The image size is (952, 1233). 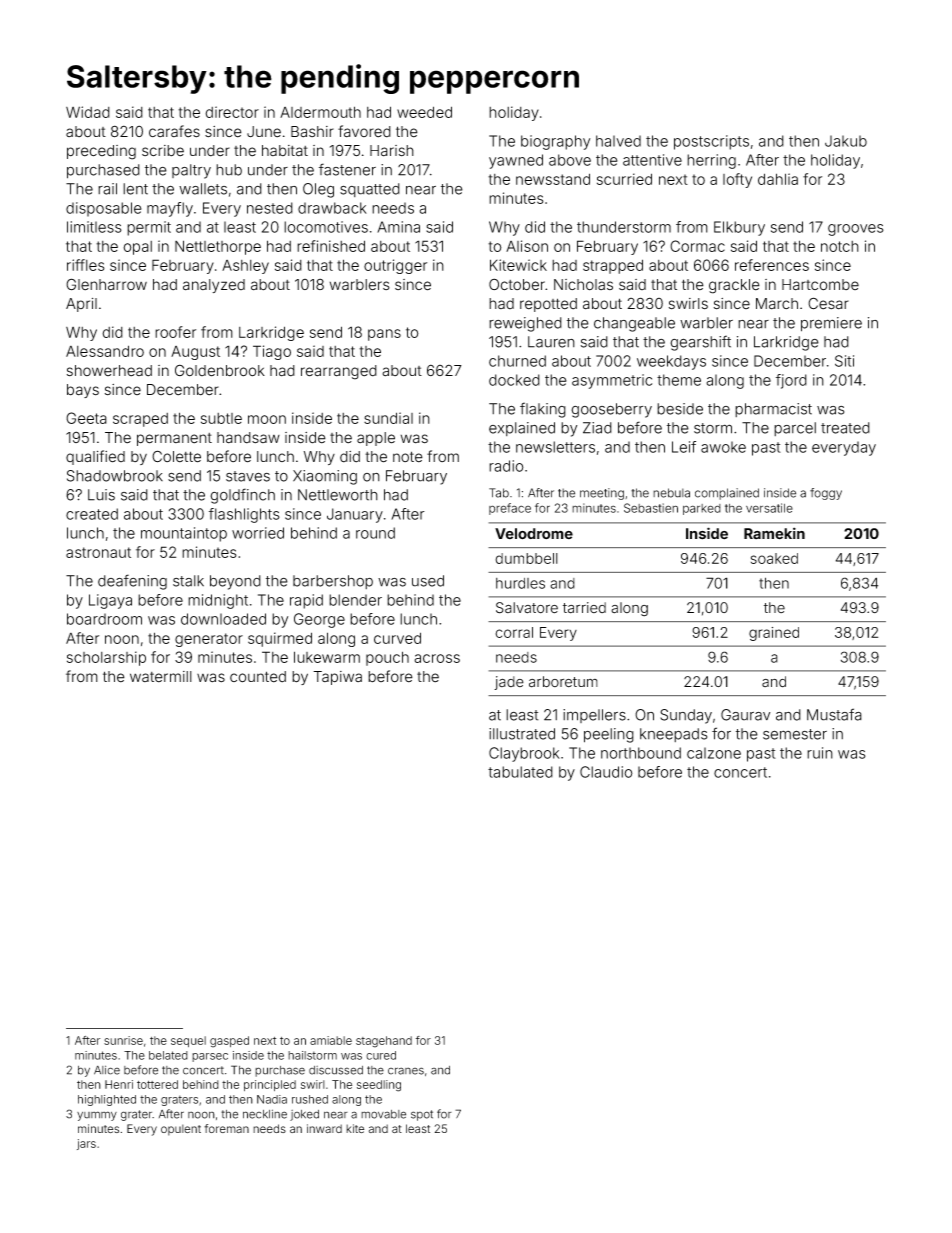 What do you see at coordinates (606, 772) in the document?
I see `Claudio` at bounding box center [606, 772].
